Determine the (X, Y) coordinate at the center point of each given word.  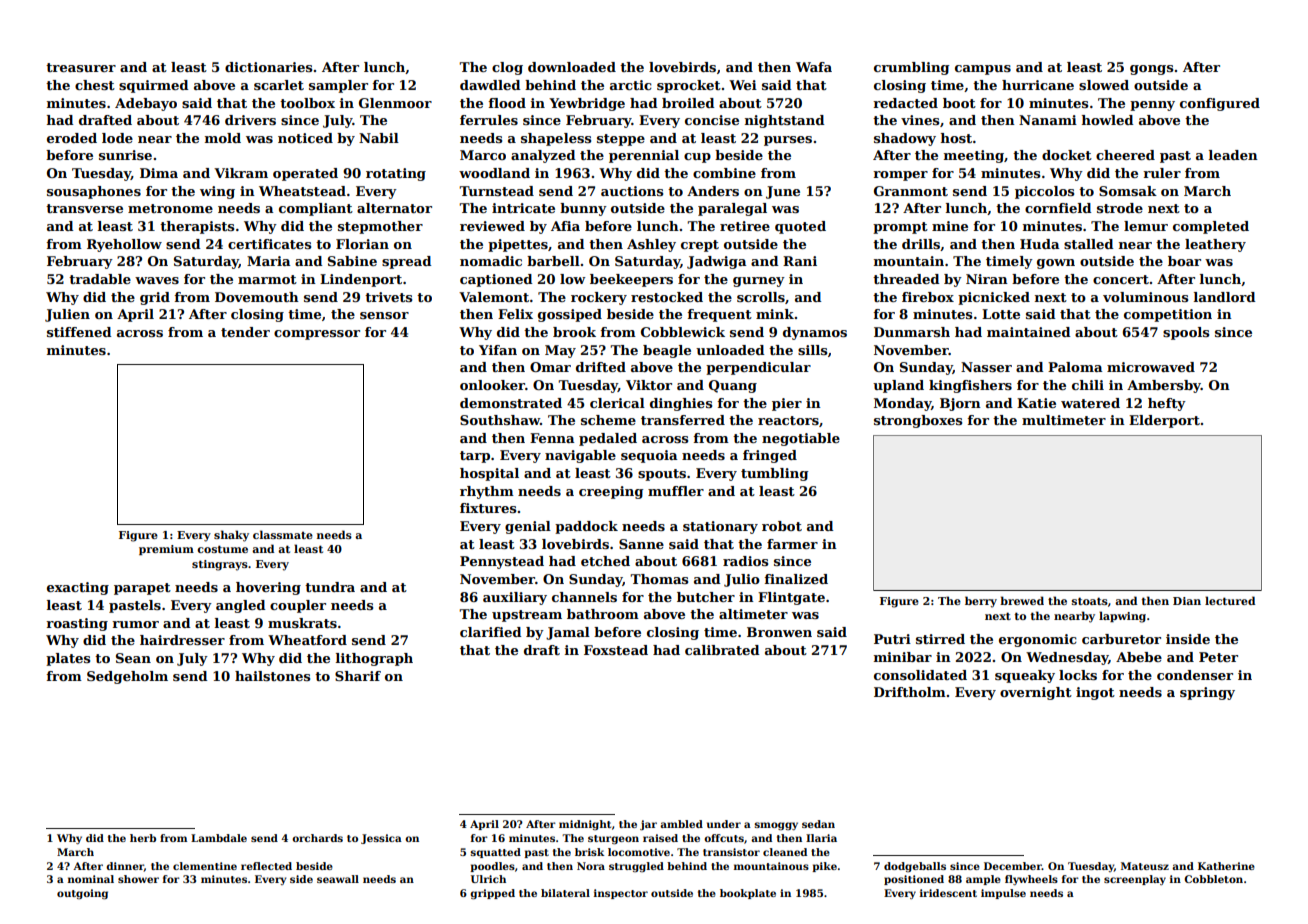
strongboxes (918, 421)
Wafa (814, 67)
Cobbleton (1213, 879)
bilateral (565, 893)
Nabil (379, 138)
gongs (1151, 70)
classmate (283, 534)
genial (528, 527)
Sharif (358, 676)
